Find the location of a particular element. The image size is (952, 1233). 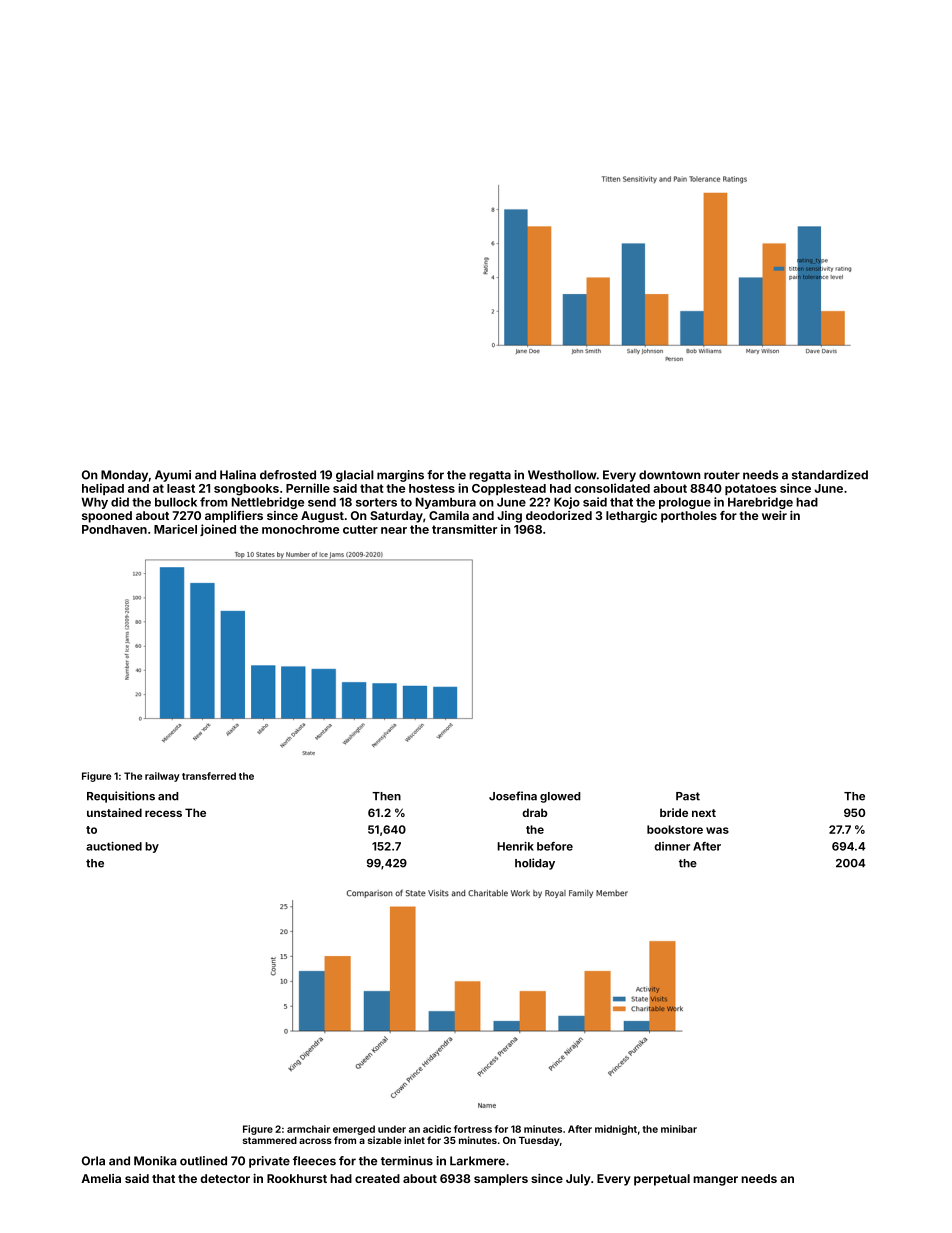

portholes is located at coordinates (689, 517).
